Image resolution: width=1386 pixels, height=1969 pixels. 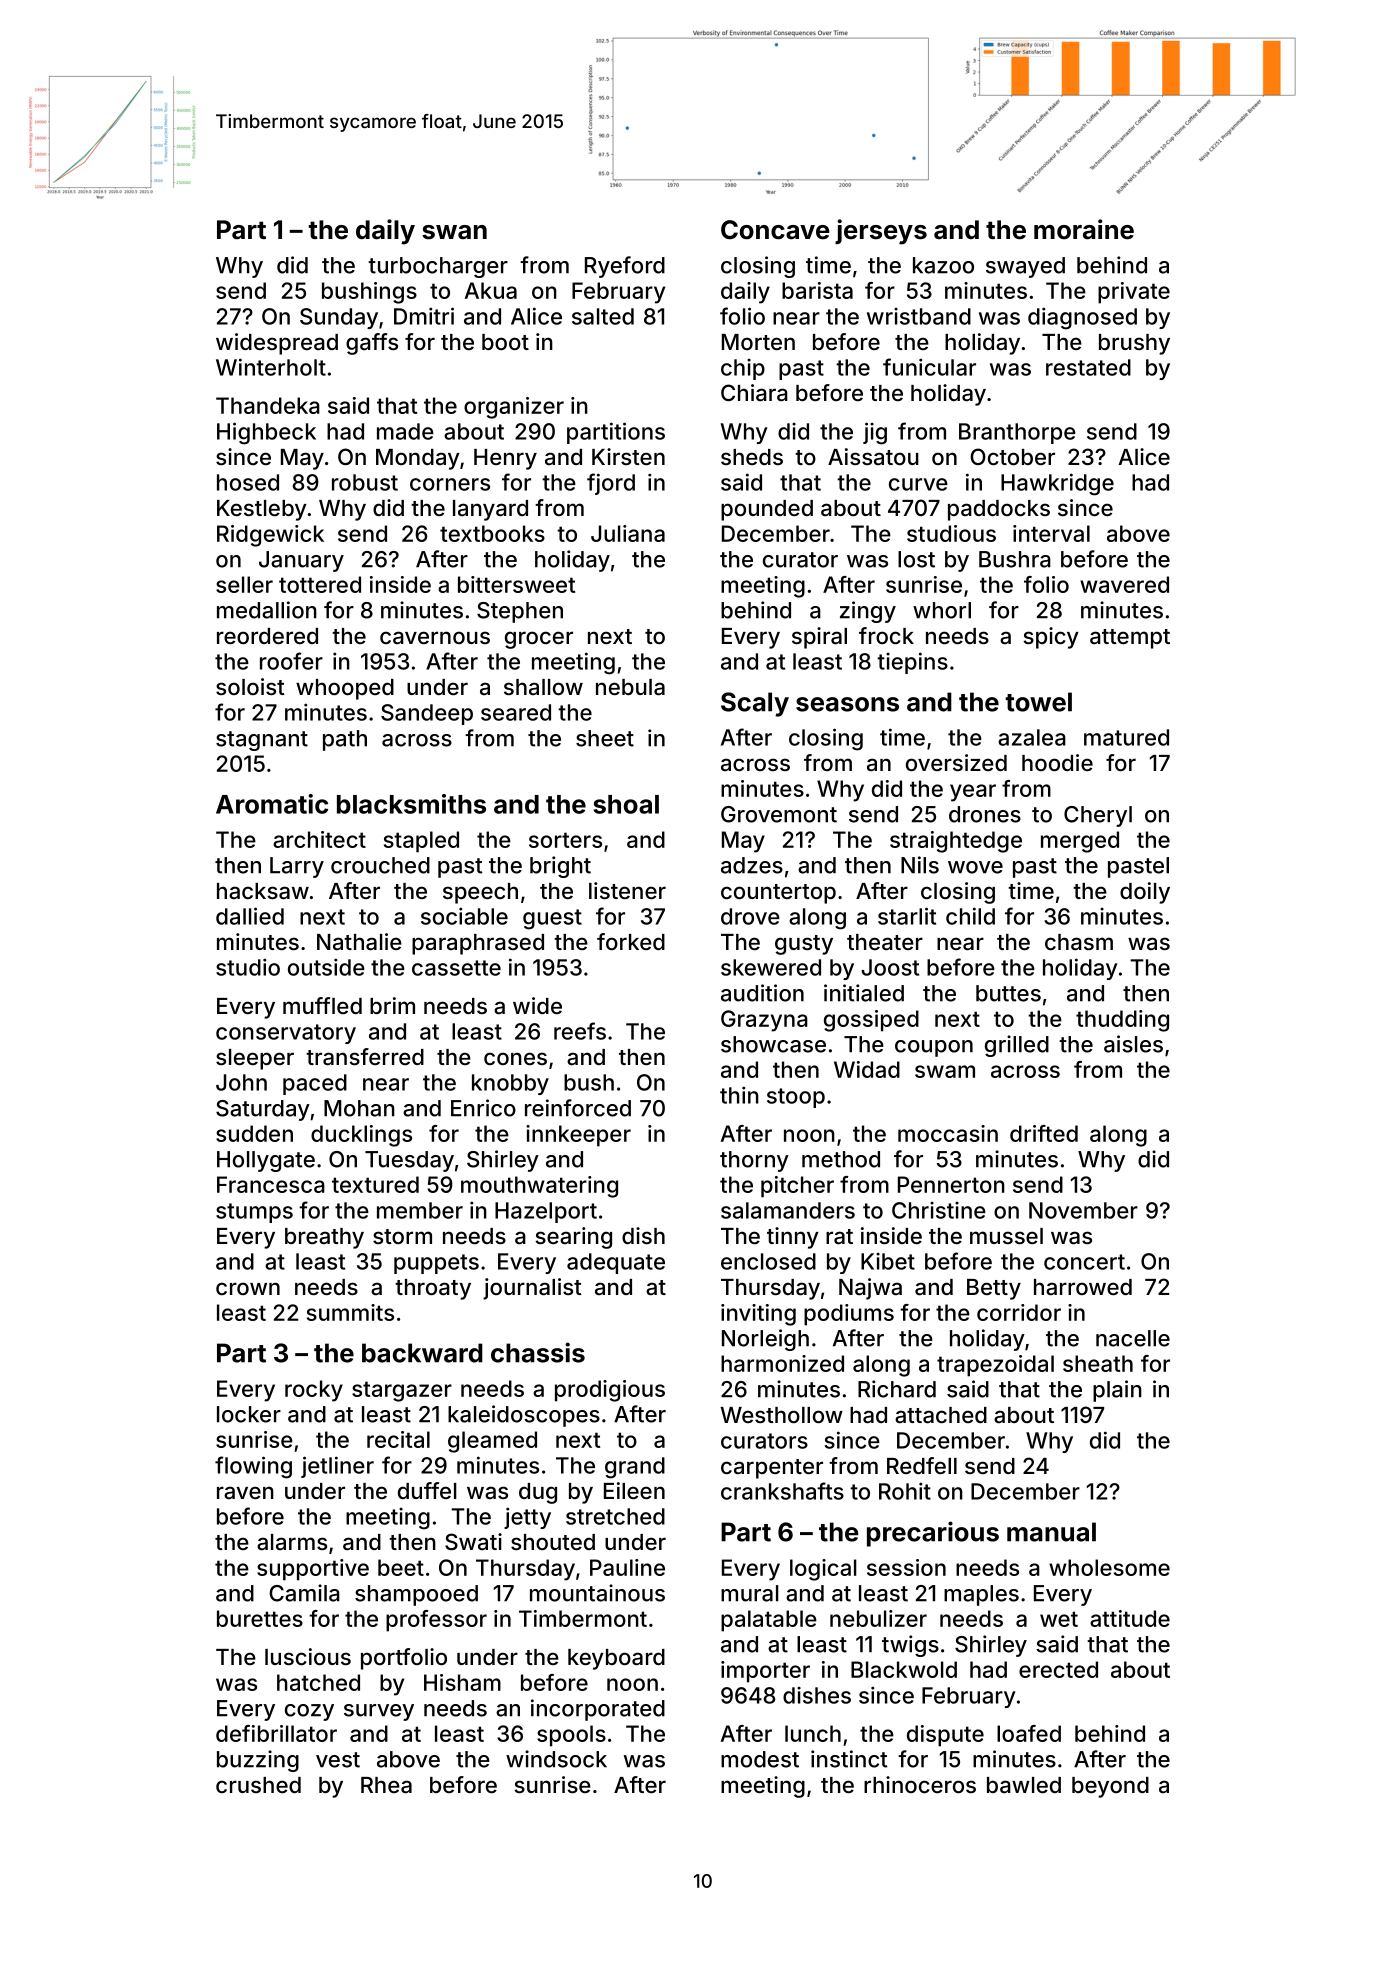 What do you see at coordinates (421, 842) in the screenshot?
I see `stapled` at bounding box center [421, 842].
